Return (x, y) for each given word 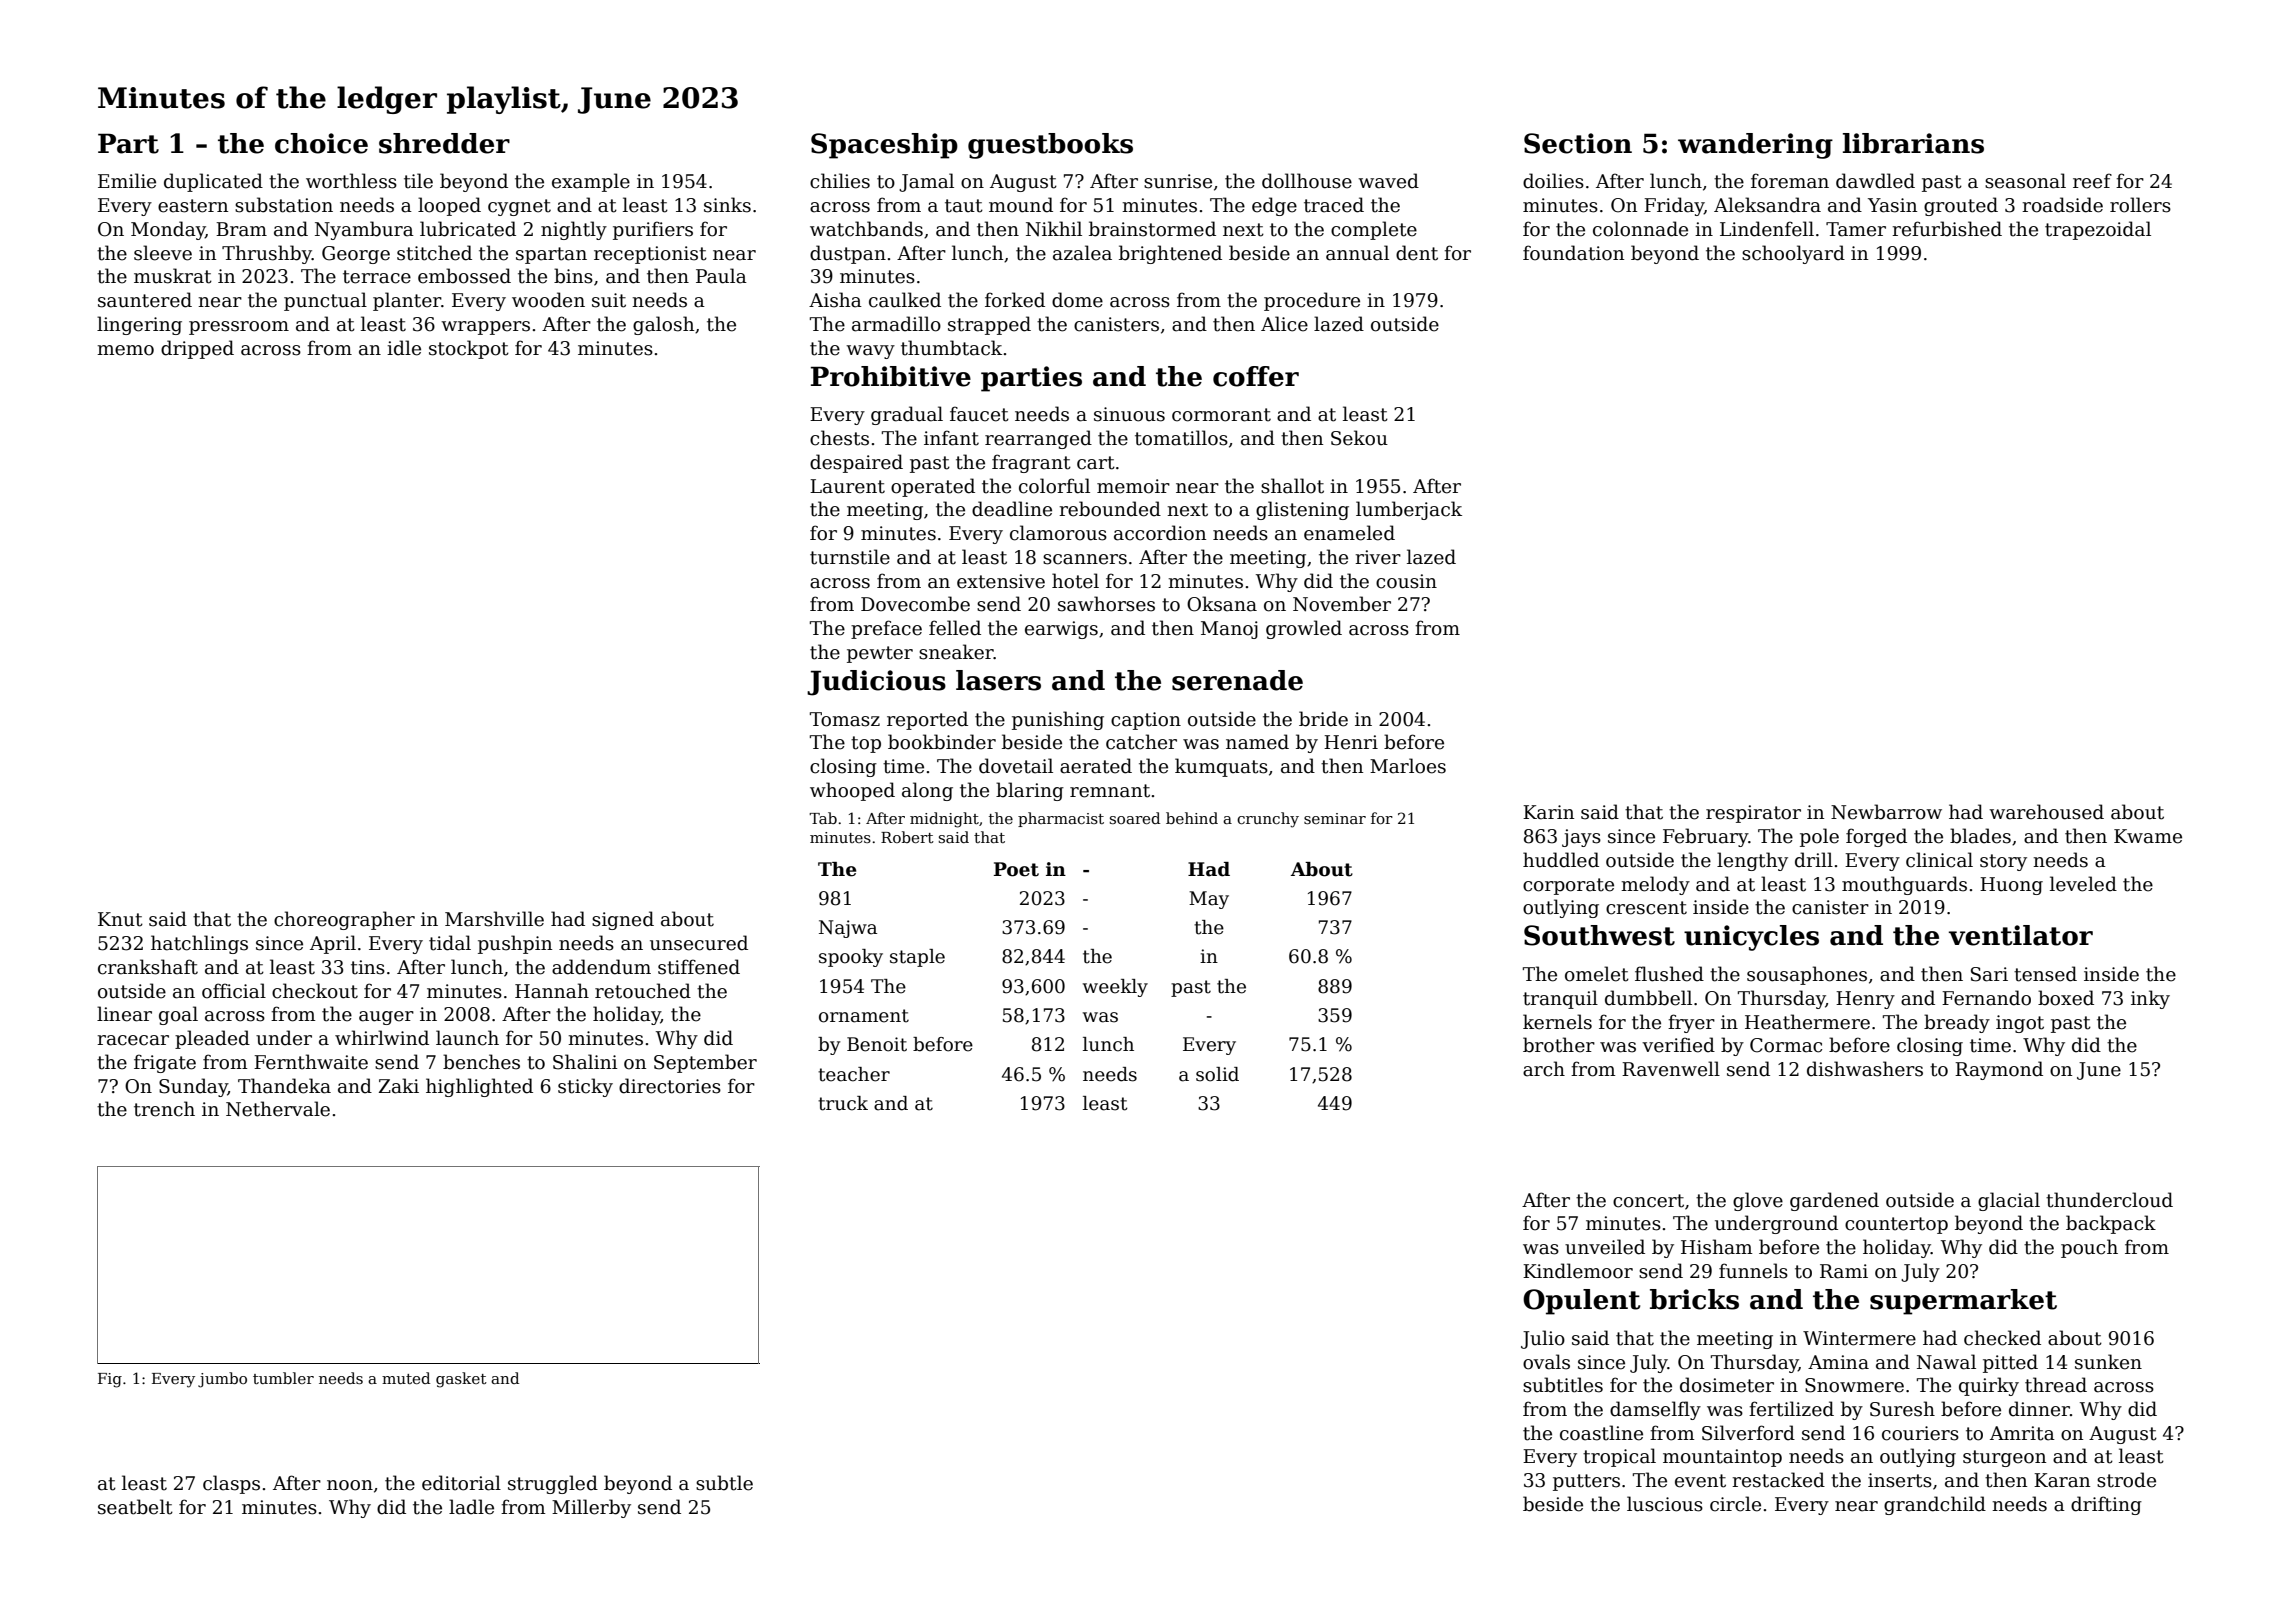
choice (321, 143)
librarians (1913, 143)
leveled (2083, 884)
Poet (1016, 869)
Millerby (591, 1508)
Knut (120, 919)
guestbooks (1050, 146)
